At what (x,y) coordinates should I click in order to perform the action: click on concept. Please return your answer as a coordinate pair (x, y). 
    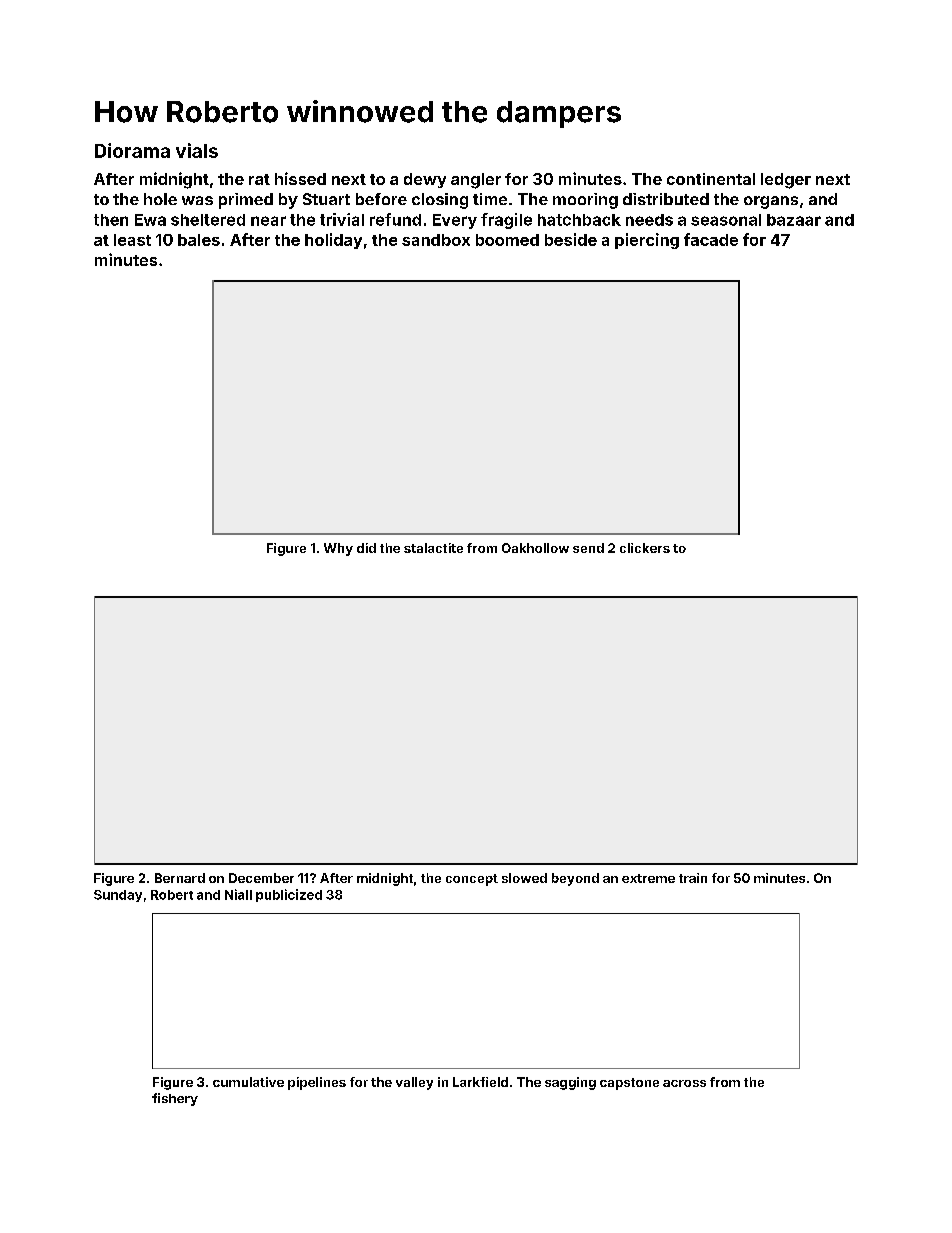
    Looking at the image, I should click on (472, 880).
